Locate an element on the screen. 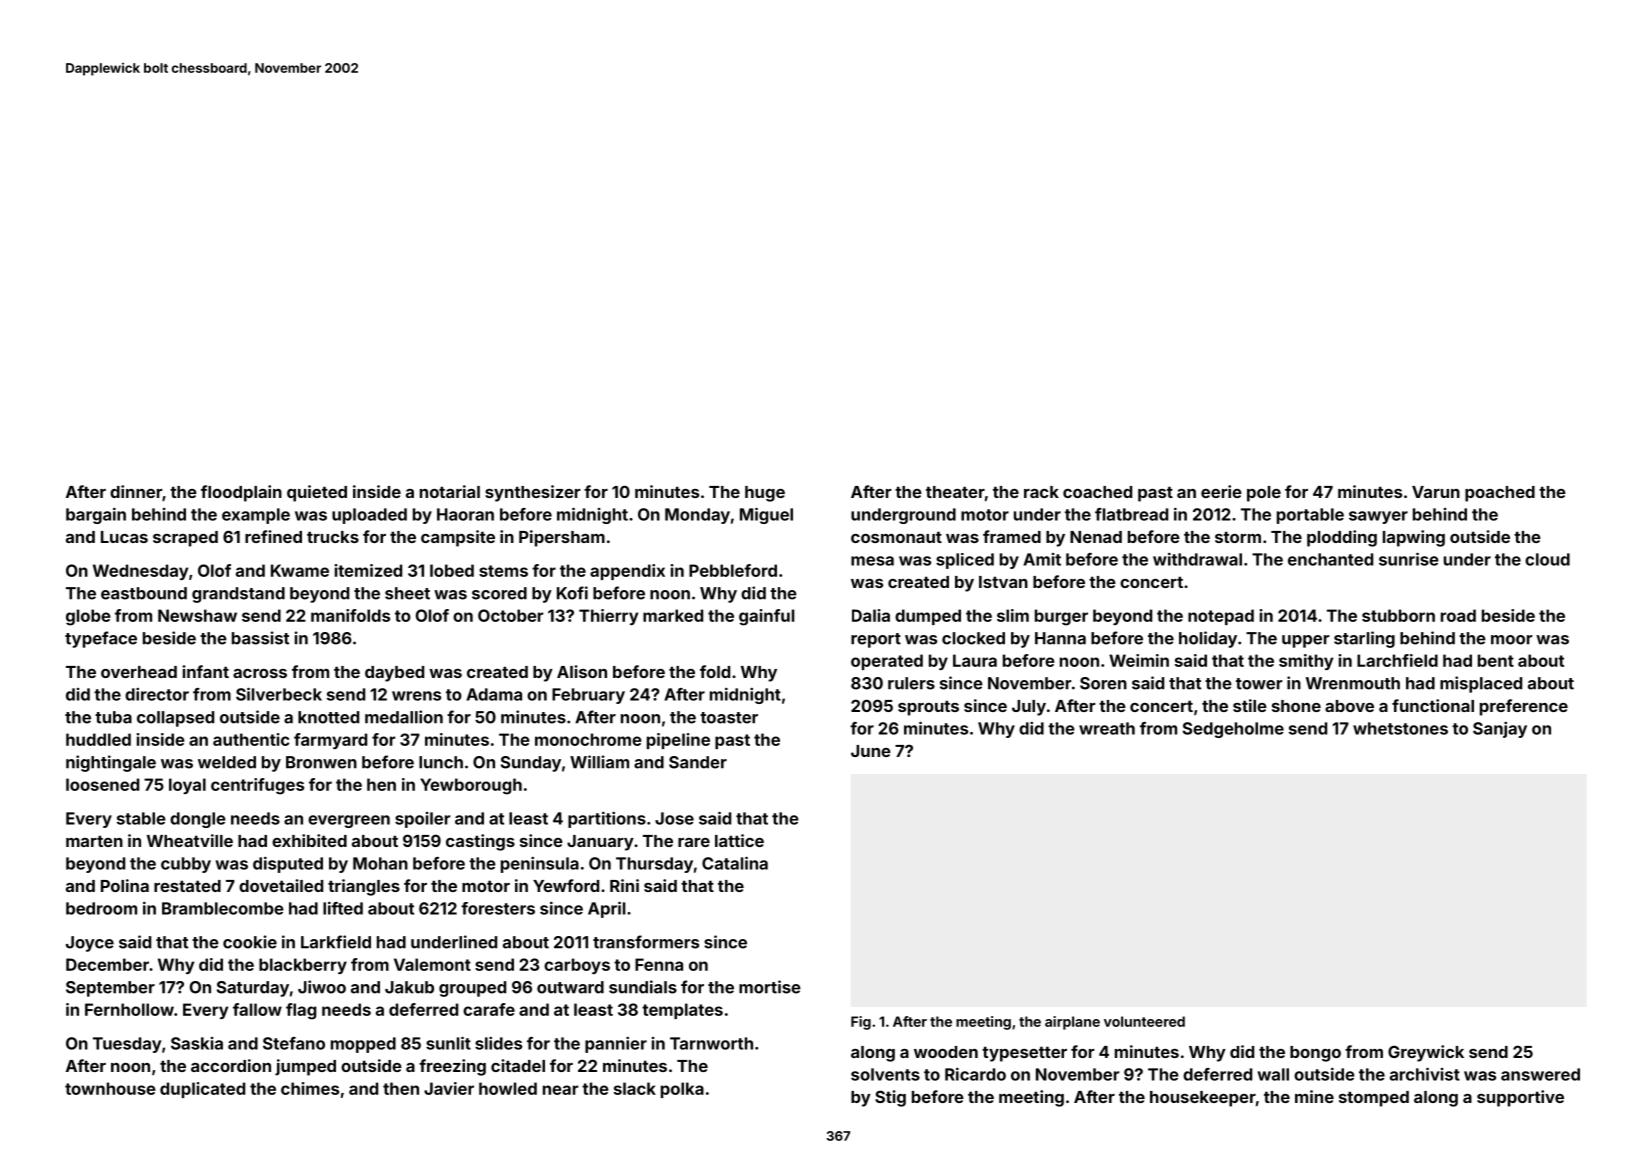 The width and height of the screenshot is (1652, 1168). holiday is located at coordinates (1208, 639).
